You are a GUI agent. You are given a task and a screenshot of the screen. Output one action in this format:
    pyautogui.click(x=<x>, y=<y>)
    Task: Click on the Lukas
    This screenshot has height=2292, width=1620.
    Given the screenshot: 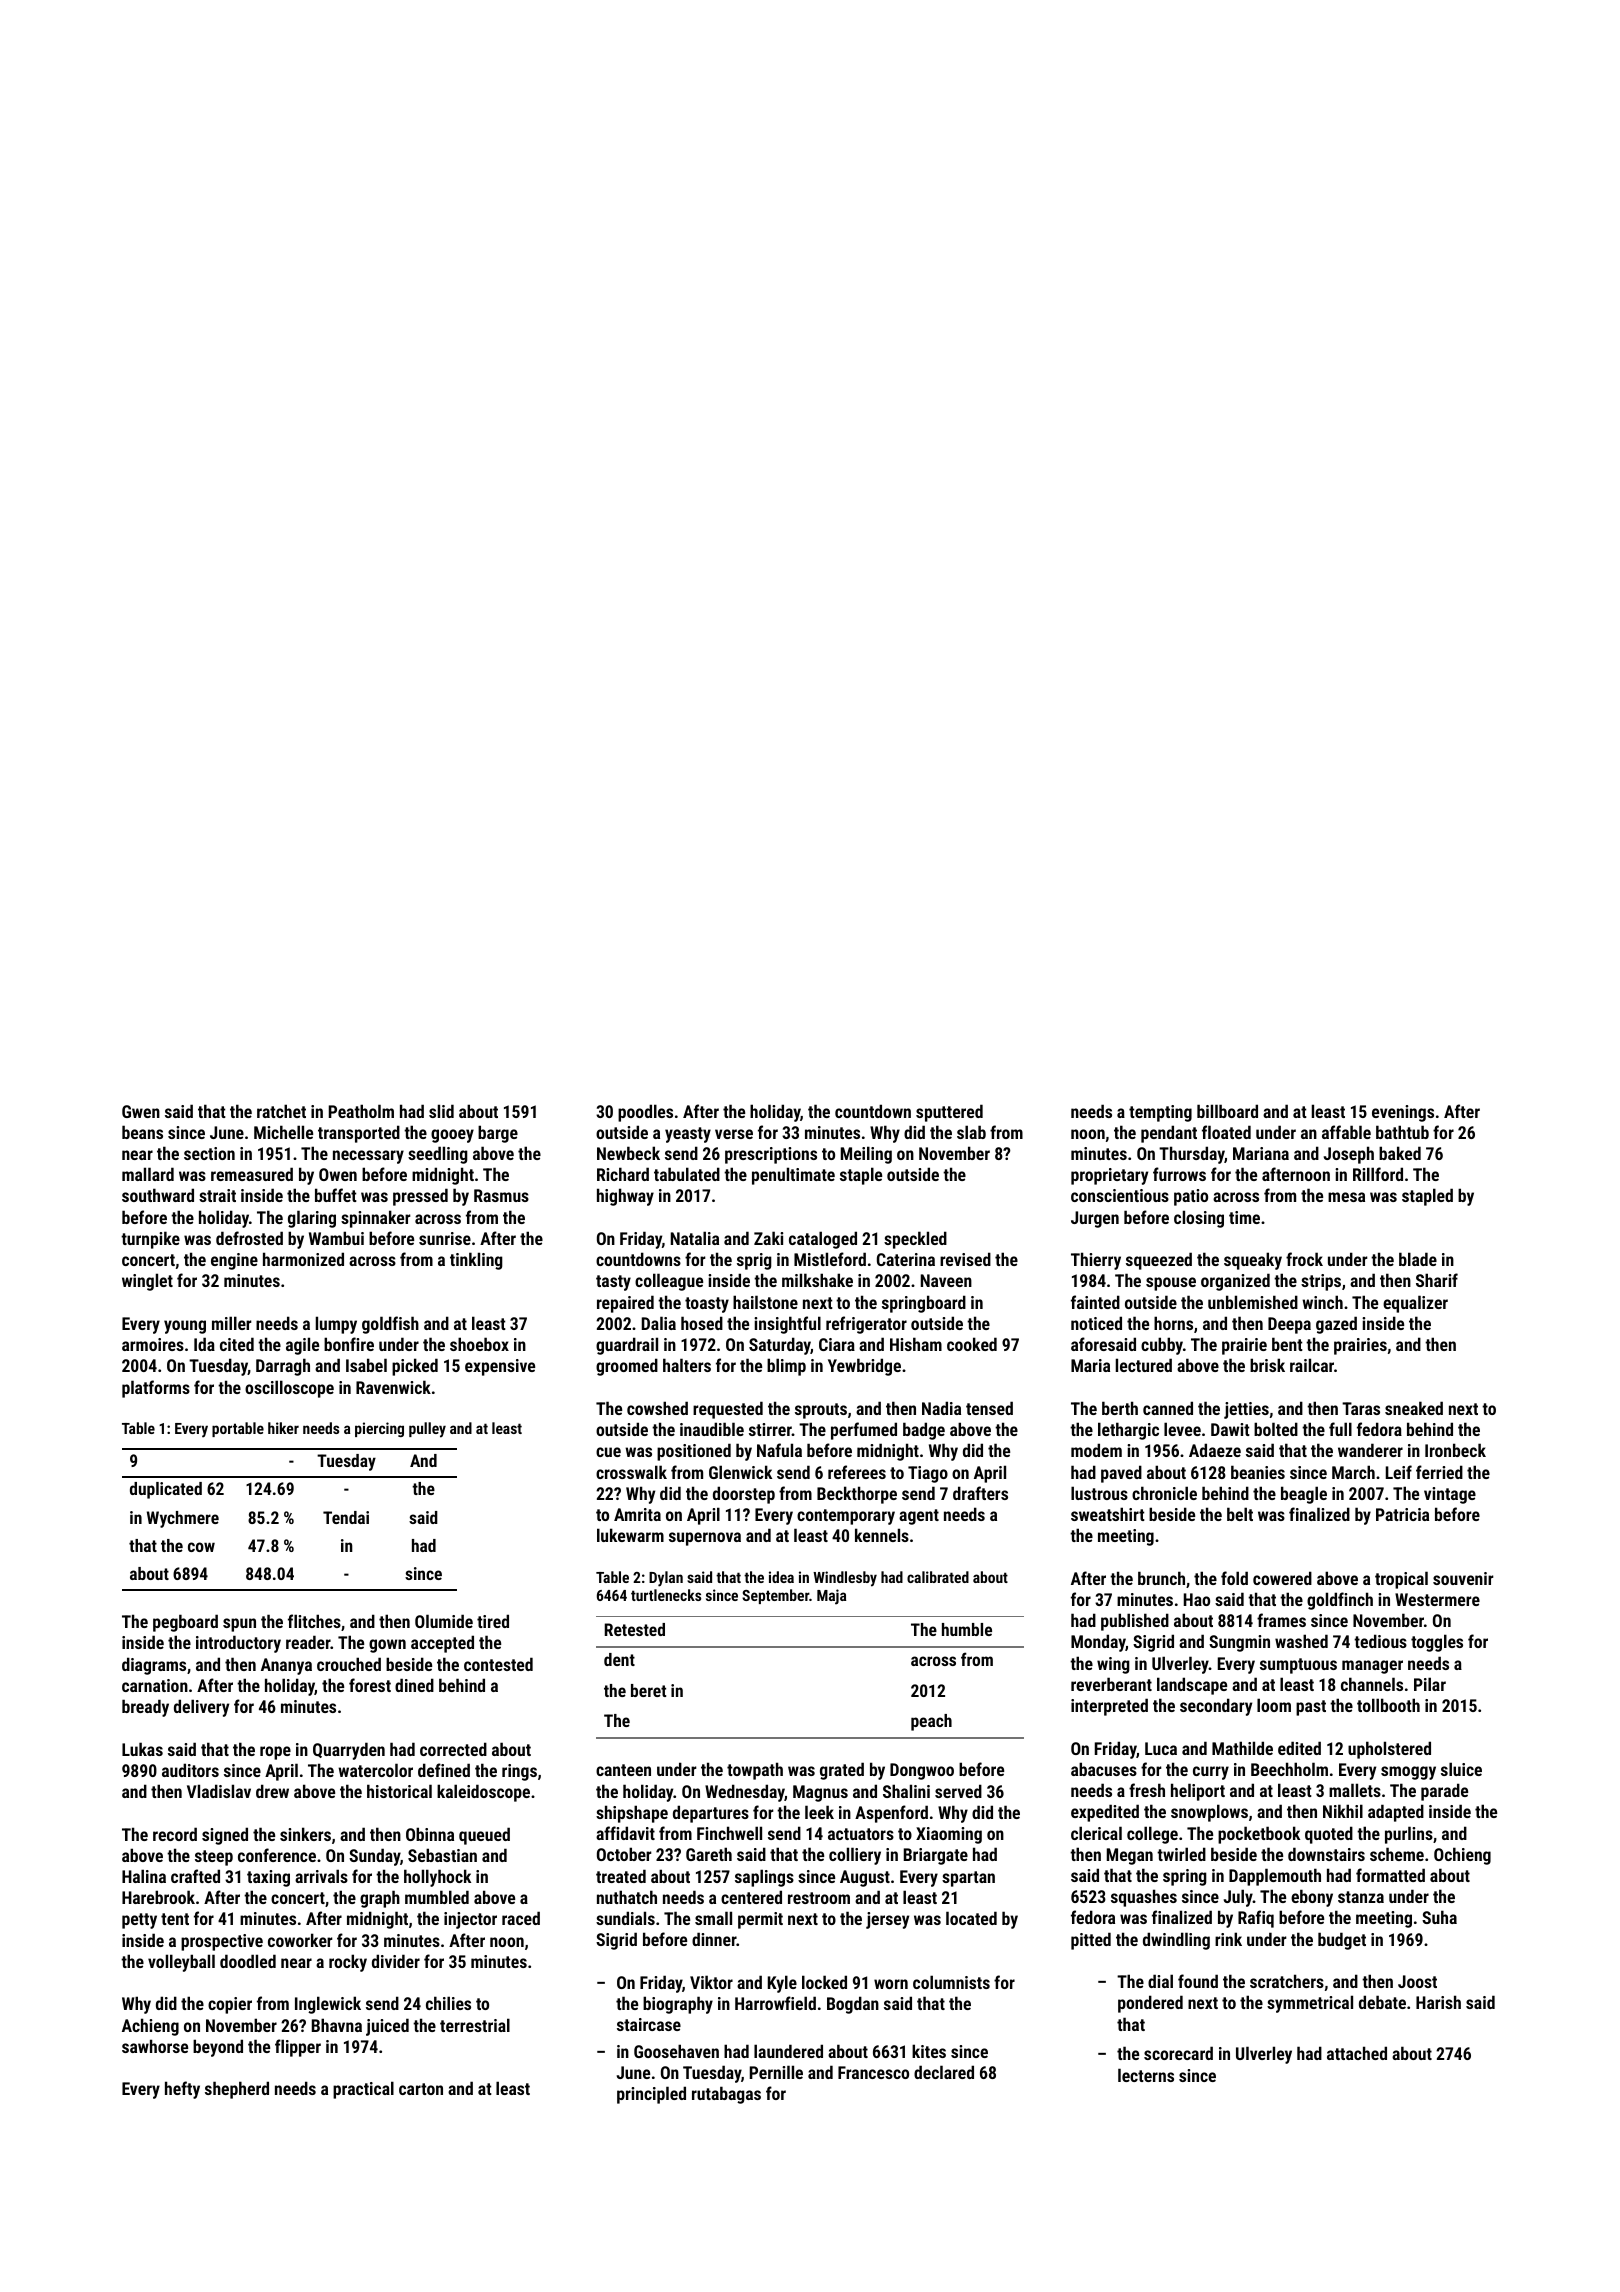 What is the action you would take?
    pyautogui.click(x=142, y=1749)
